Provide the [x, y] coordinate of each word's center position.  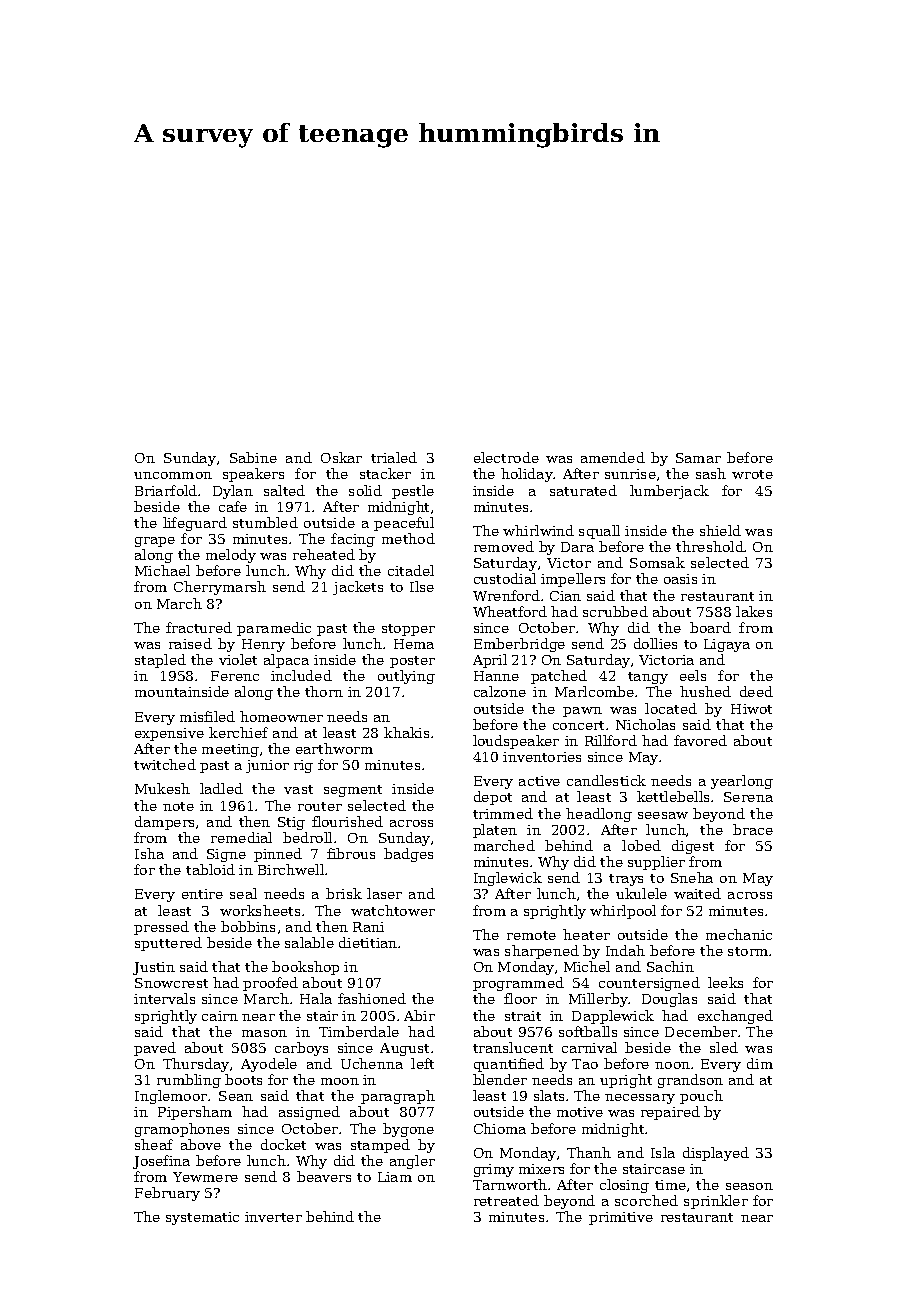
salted [284, 490]
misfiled [207, 716]
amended [613, 457]
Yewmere [205, 1177]
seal [243, 893]
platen [495, 831]
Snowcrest [171, 983]
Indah [625, 950]
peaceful [404, 524]
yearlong [742, 782]
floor [520, 998]
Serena [748, 797]
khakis [406, 732]
